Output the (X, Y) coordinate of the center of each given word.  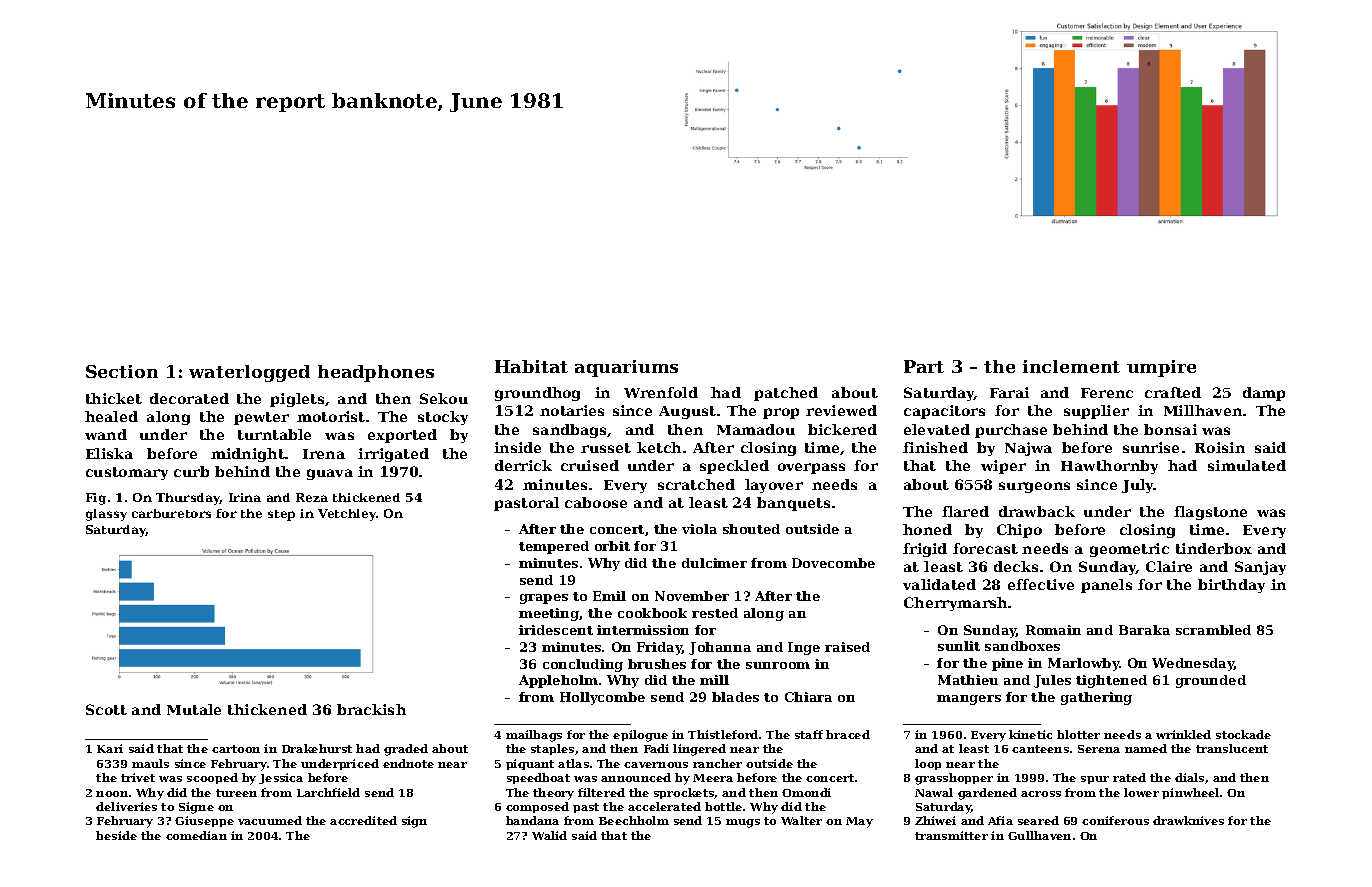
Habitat (531, 366)
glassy (106, 515)
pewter (261, 418)
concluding (583, 665)
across (1041, 794)
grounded (1211, 681)
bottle (723, 806)
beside (116, 835)
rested (715, 613)
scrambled (1213, 630)
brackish (371, 709)
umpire (1161, 368)
